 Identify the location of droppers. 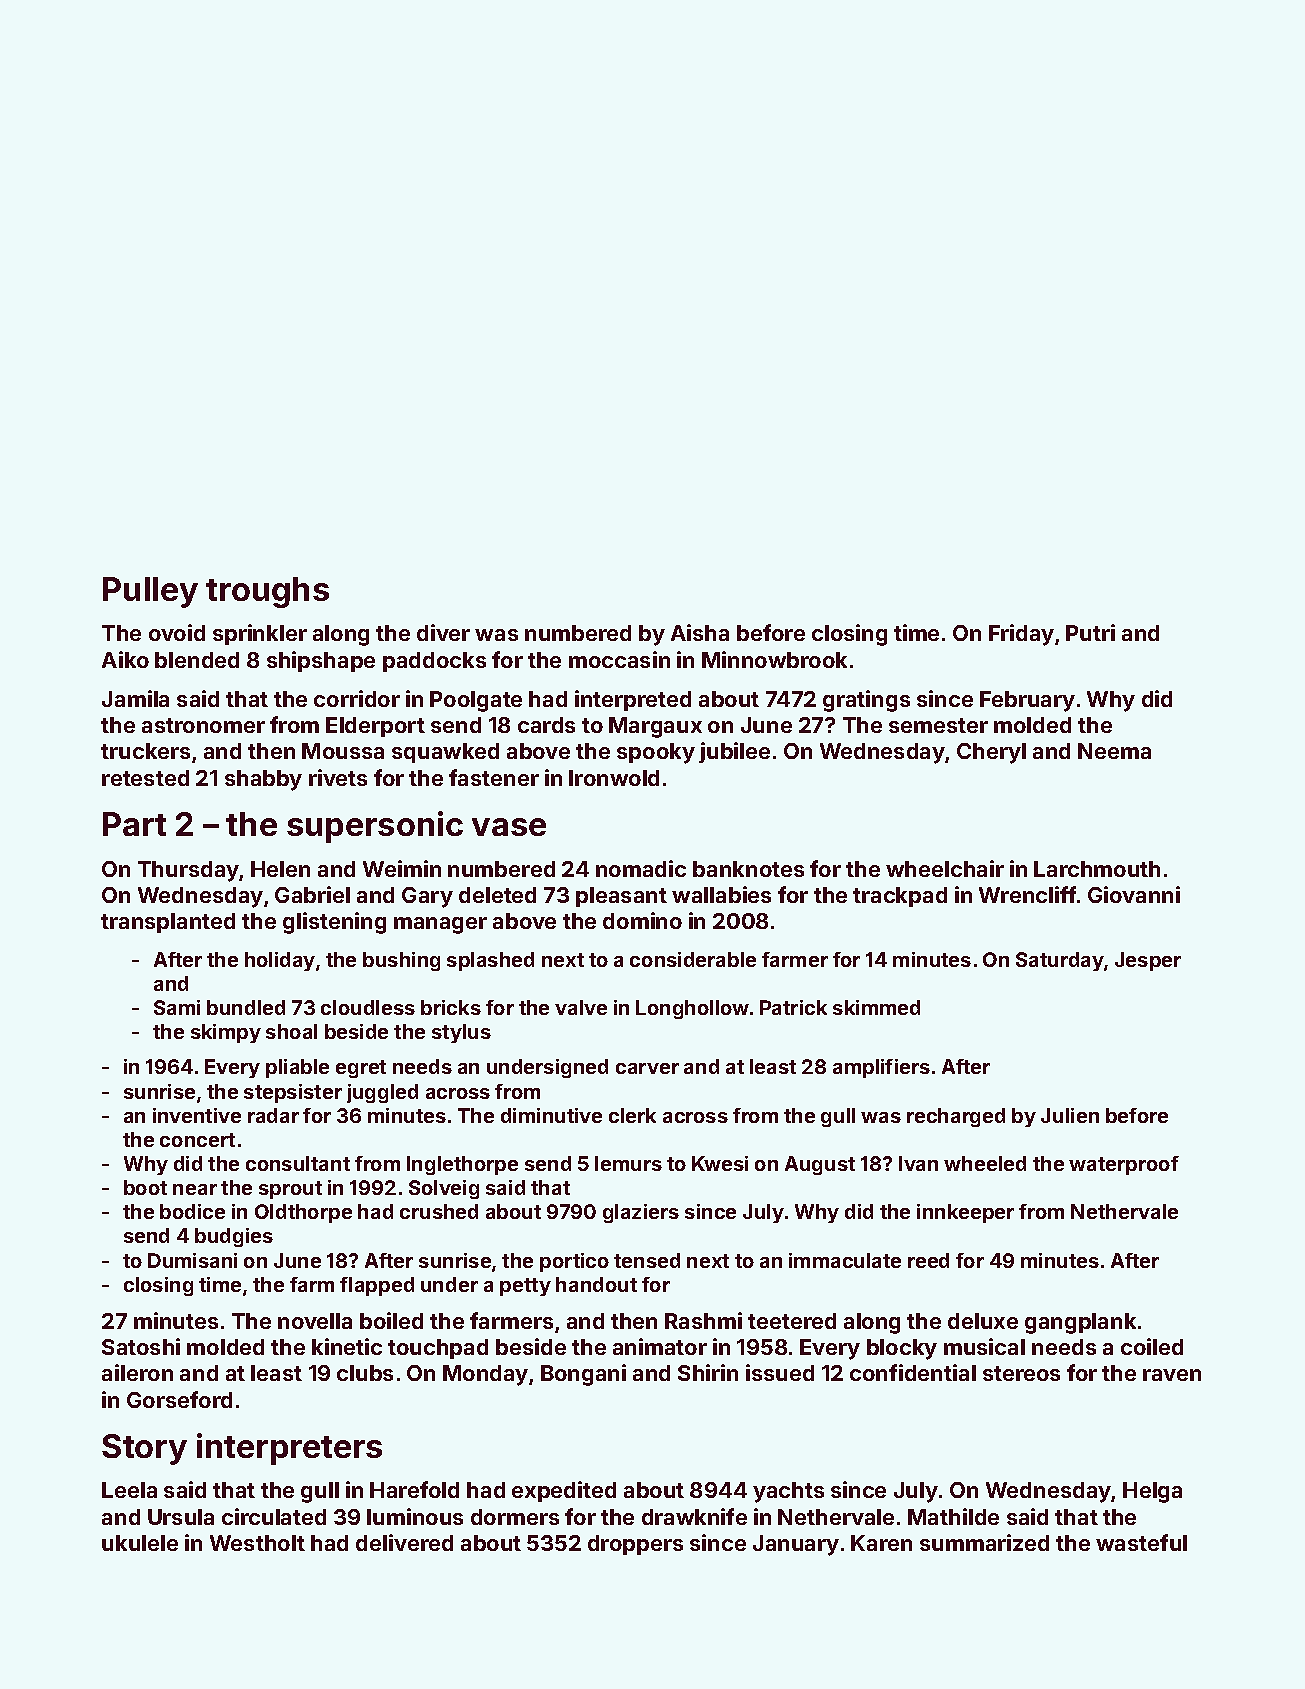
(635, 1545).
